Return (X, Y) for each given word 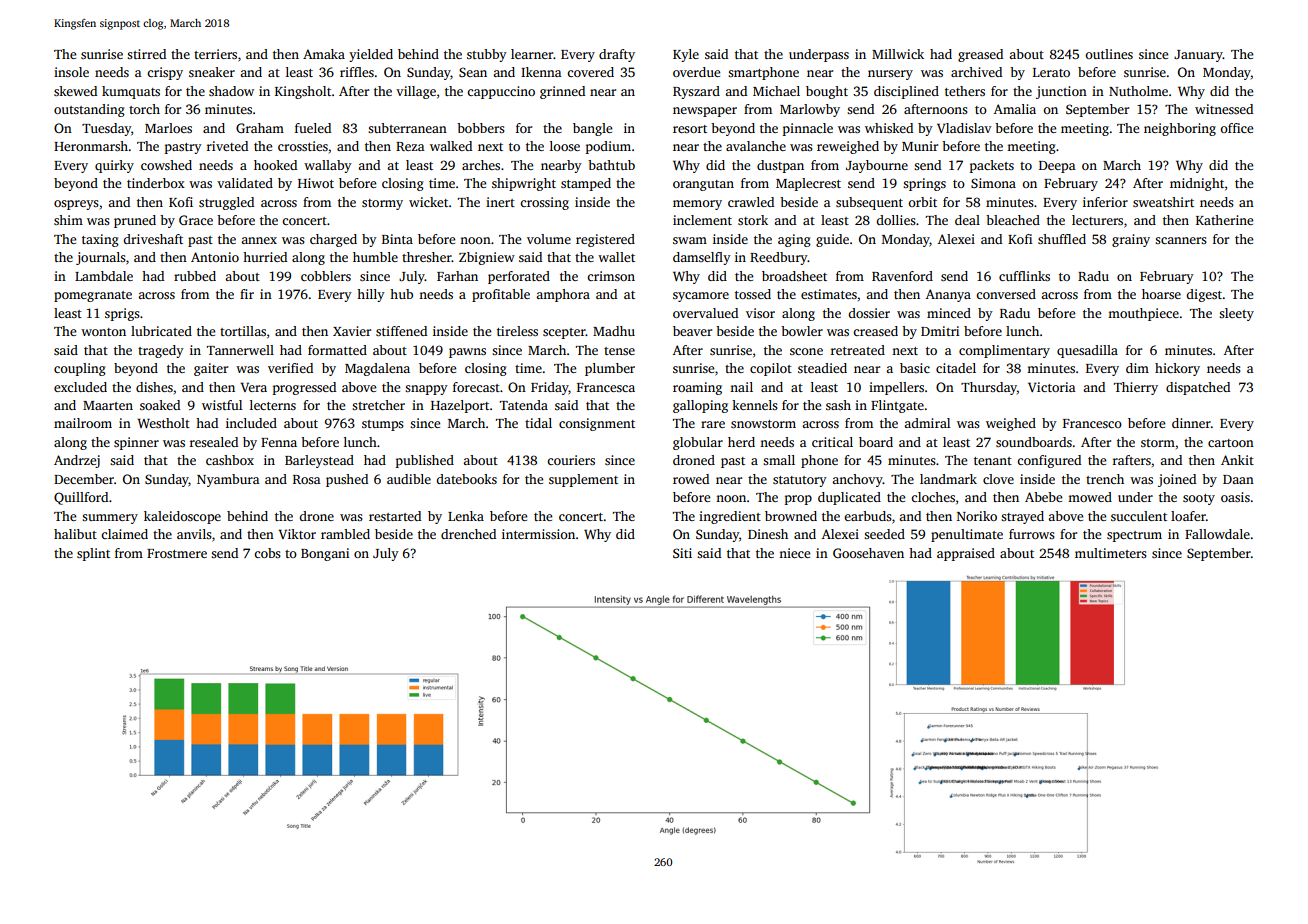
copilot (771, 369)
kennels (755, 405)
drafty (617, 55)
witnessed (1224, 109)
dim (1137, 368)
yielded (371, 55)
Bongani (325, 554)
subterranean (407, 128)
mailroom (83, 423)
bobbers (481, 128)
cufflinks (1024, 276)
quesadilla (1087, 351)
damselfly (702, 258)
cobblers (326, 276)
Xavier (352, 331)
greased (980, 55)
